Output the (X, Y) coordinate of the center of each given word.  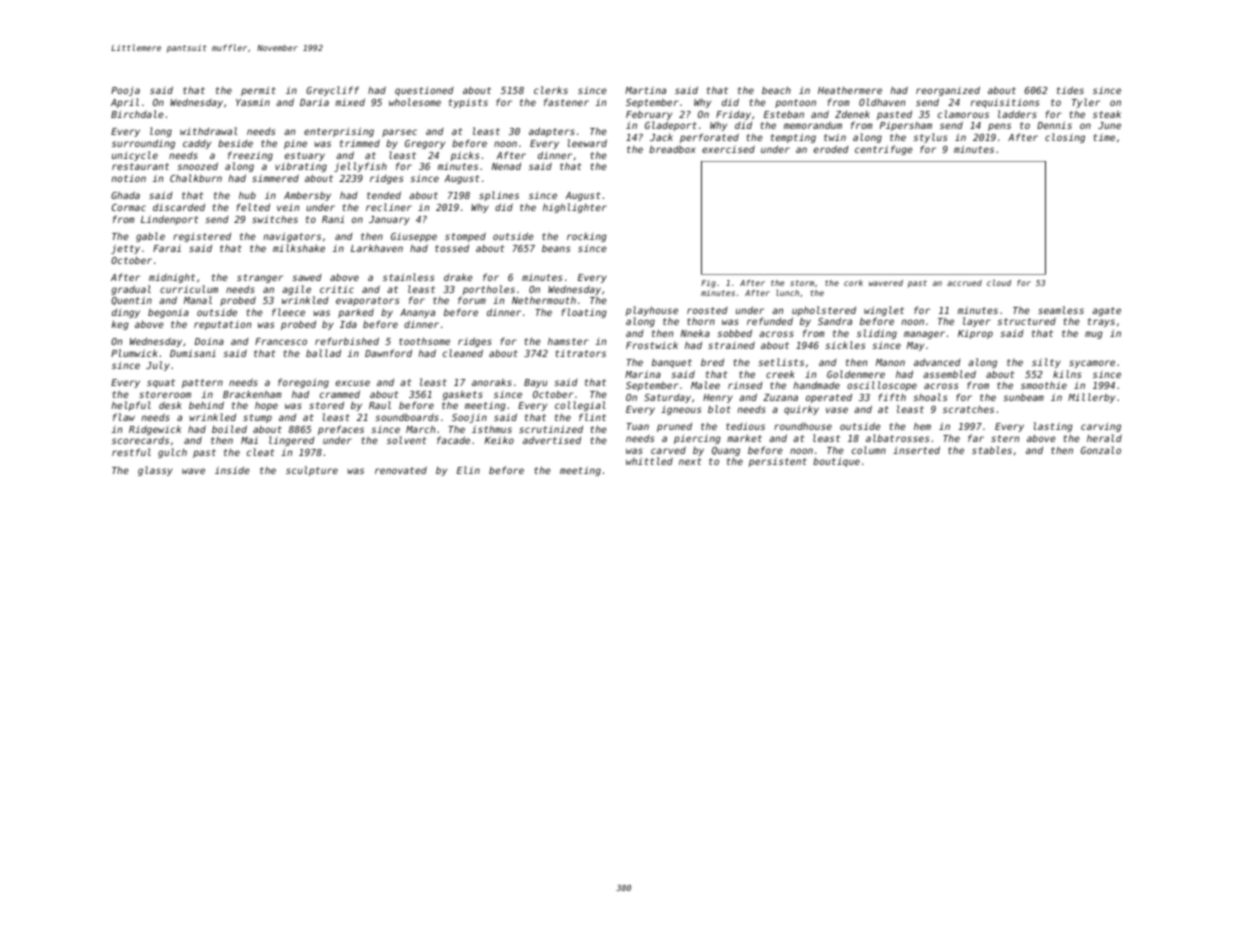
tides (1070, 90)
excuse (353, 383)
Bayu (535, 383)
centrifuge (884, 150)
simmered (275, 178)
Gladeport (671, 126)
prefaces (341, 430)
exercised (728, 149)
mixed (350, 102)
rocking (587, 237)
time (1104, 137)
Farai (167, 248)
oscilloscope (882, 386)
